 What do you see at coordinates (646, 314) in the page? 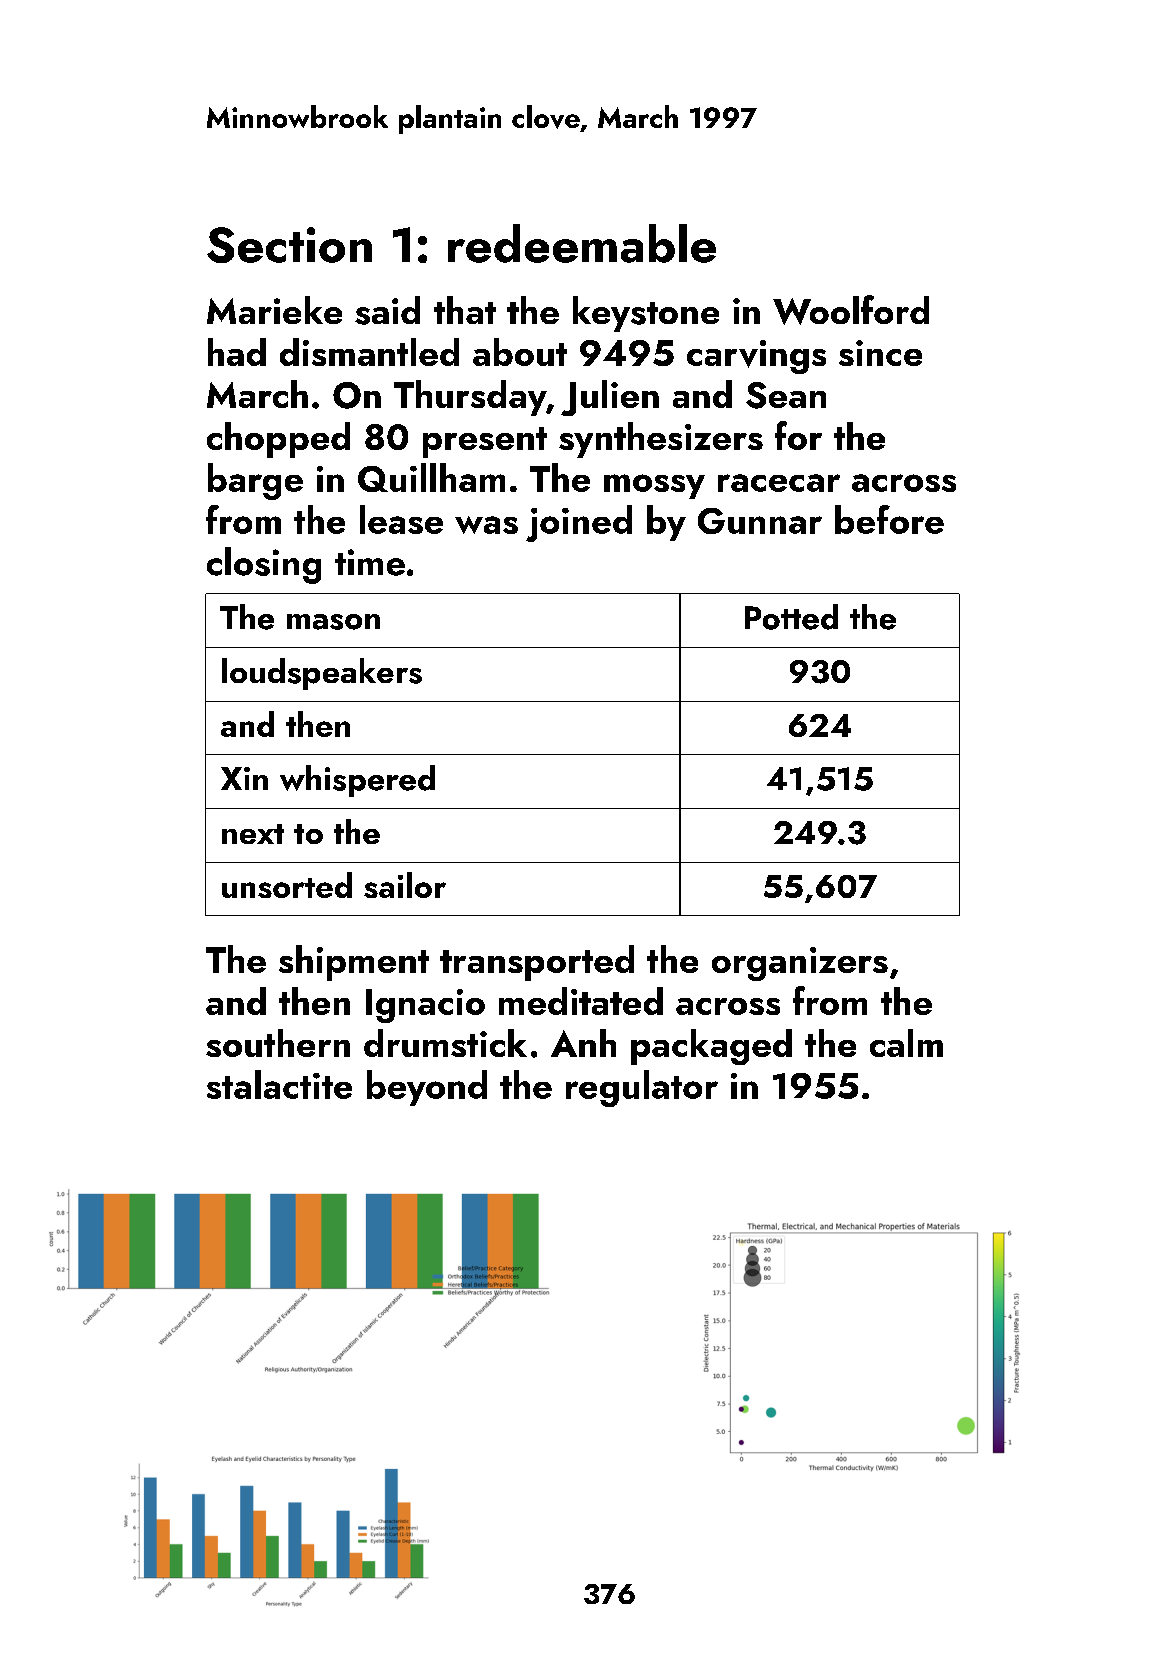
I see `keystone` at bounding box center [646, 314].
